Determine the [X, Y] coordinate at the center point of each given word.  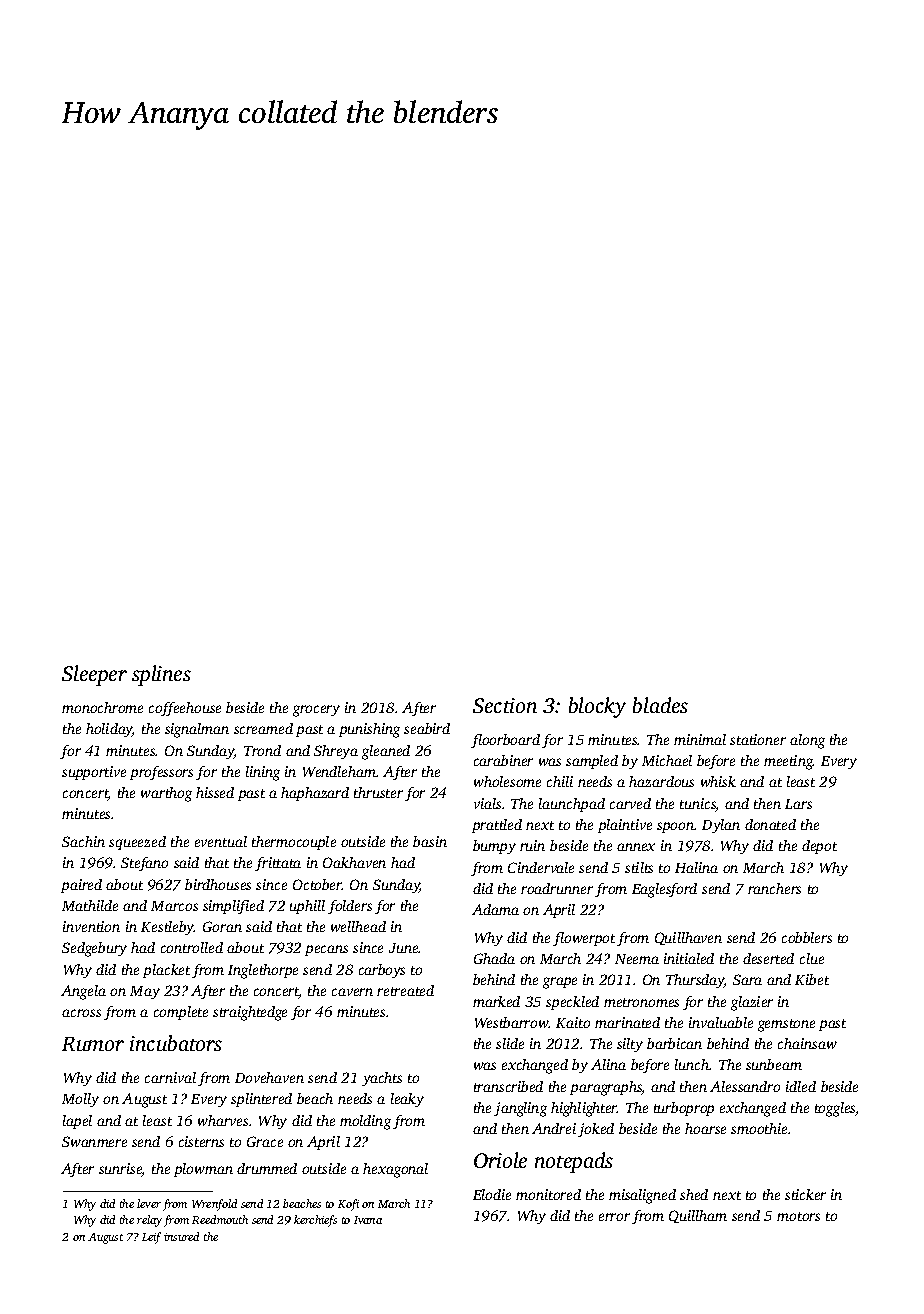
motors [798, 1216]
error [614, 1217]
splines [161, 675]
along [807, 741]
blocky [597, 707]
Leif [151, 1238]
